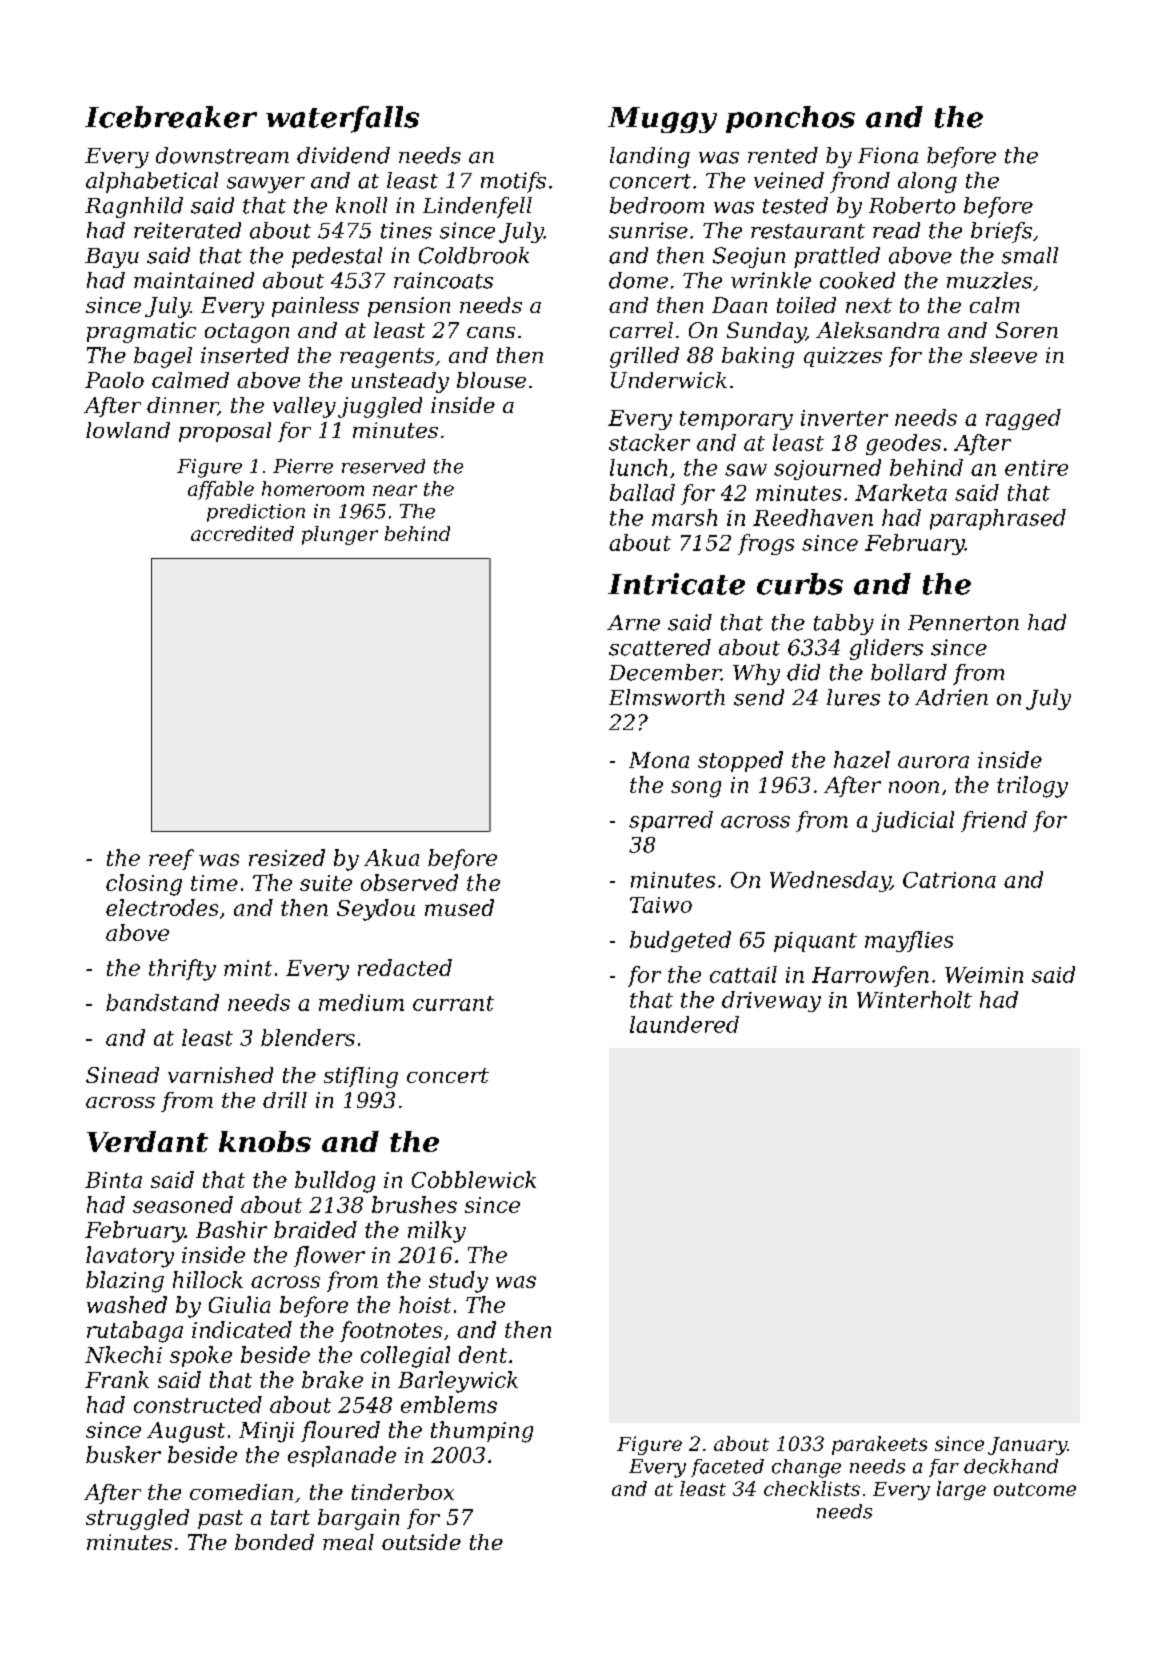  I want to click on accredited, so click(242, 533).
